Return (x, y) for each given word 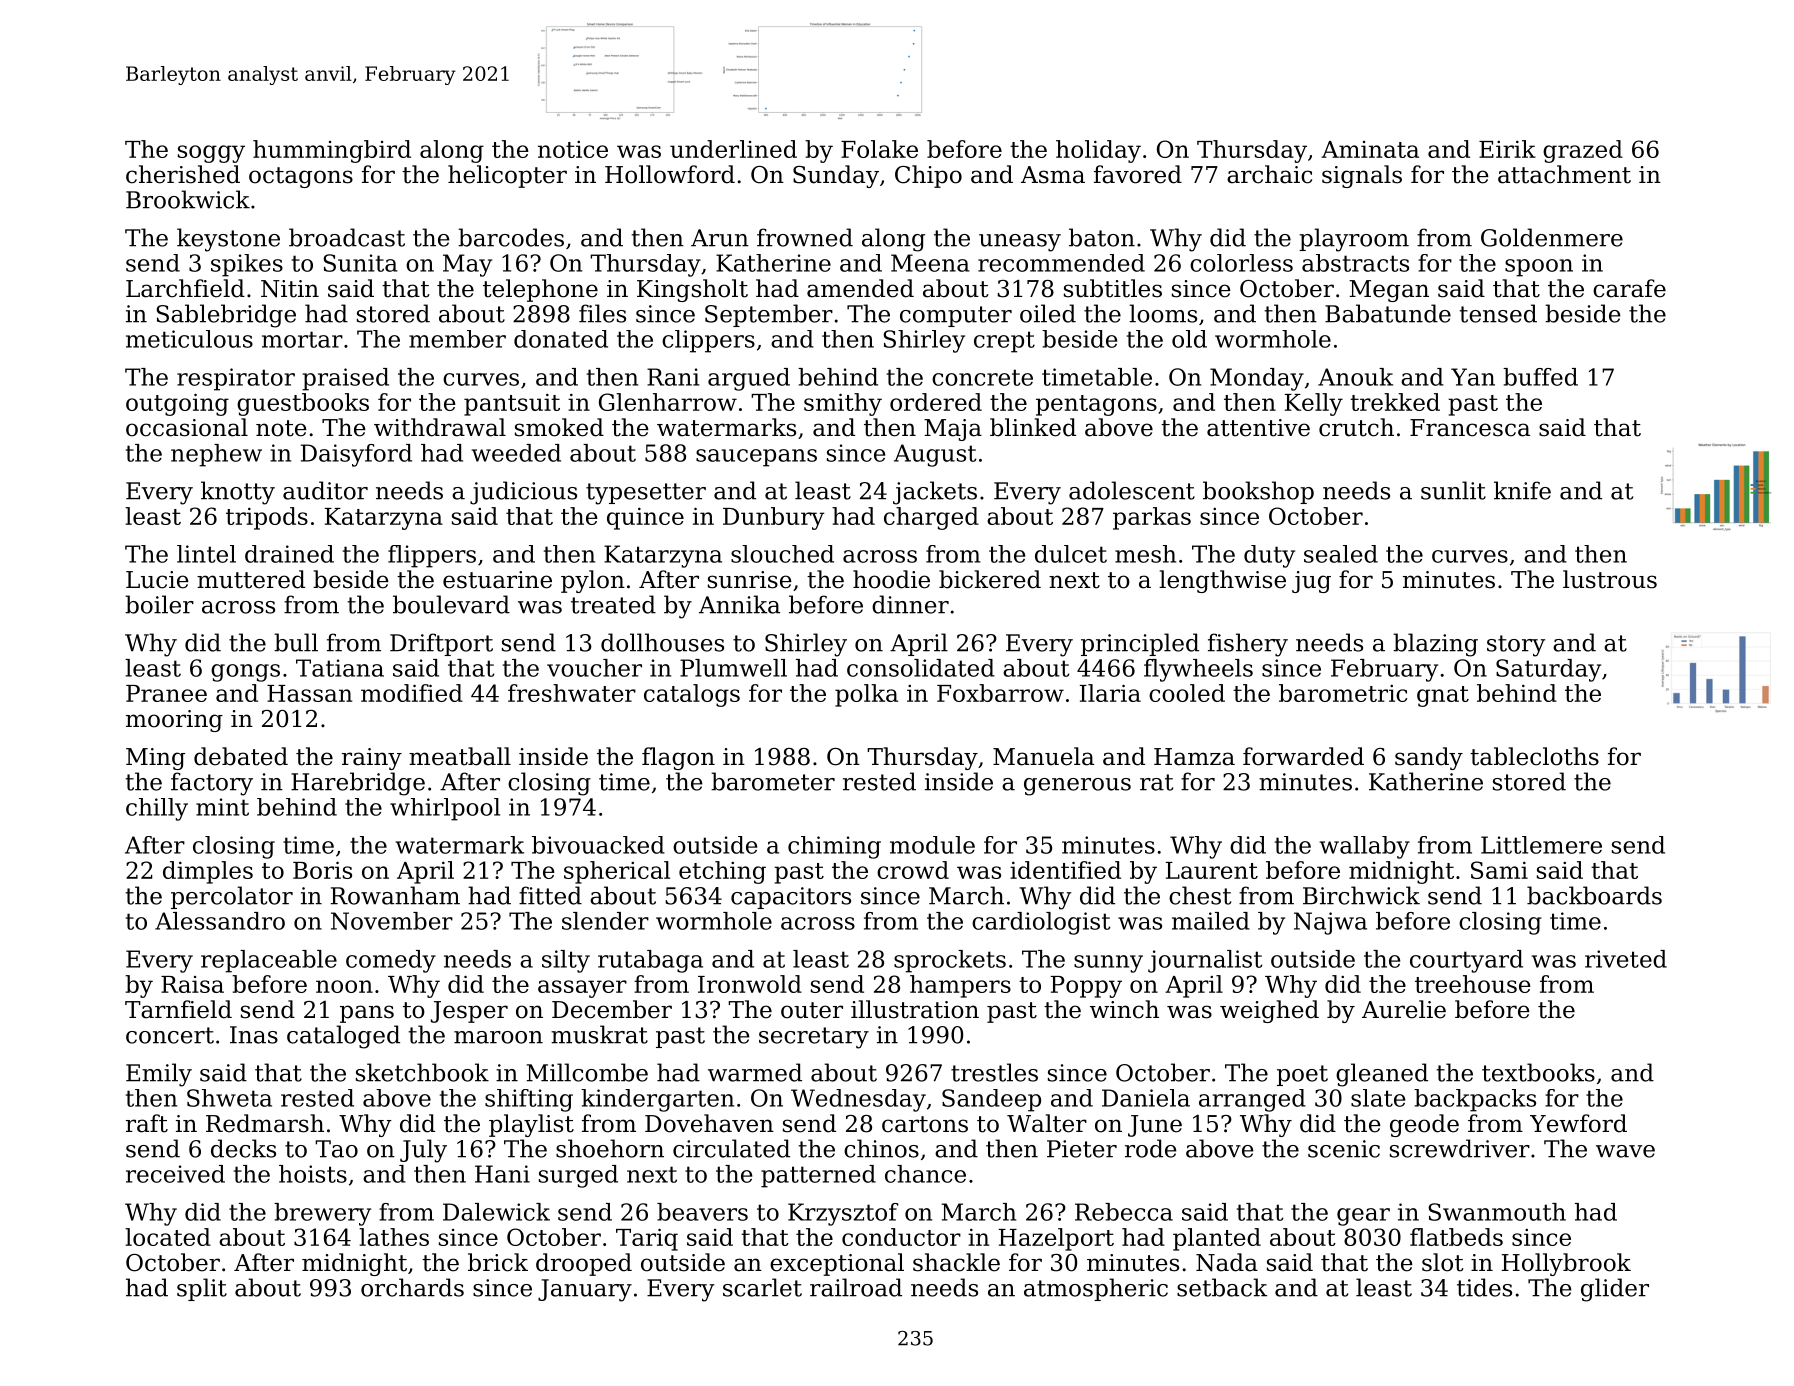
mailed (1211, 921)
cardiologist (1041, 923)
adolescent (1132, 490)
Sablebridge (226, 316)
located (168, 1237)
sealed (1341, 554)
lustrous (1610, 579)
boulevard (451, 604)
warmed (755, 1072)
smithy (843, 404)
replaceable (269, 961)
